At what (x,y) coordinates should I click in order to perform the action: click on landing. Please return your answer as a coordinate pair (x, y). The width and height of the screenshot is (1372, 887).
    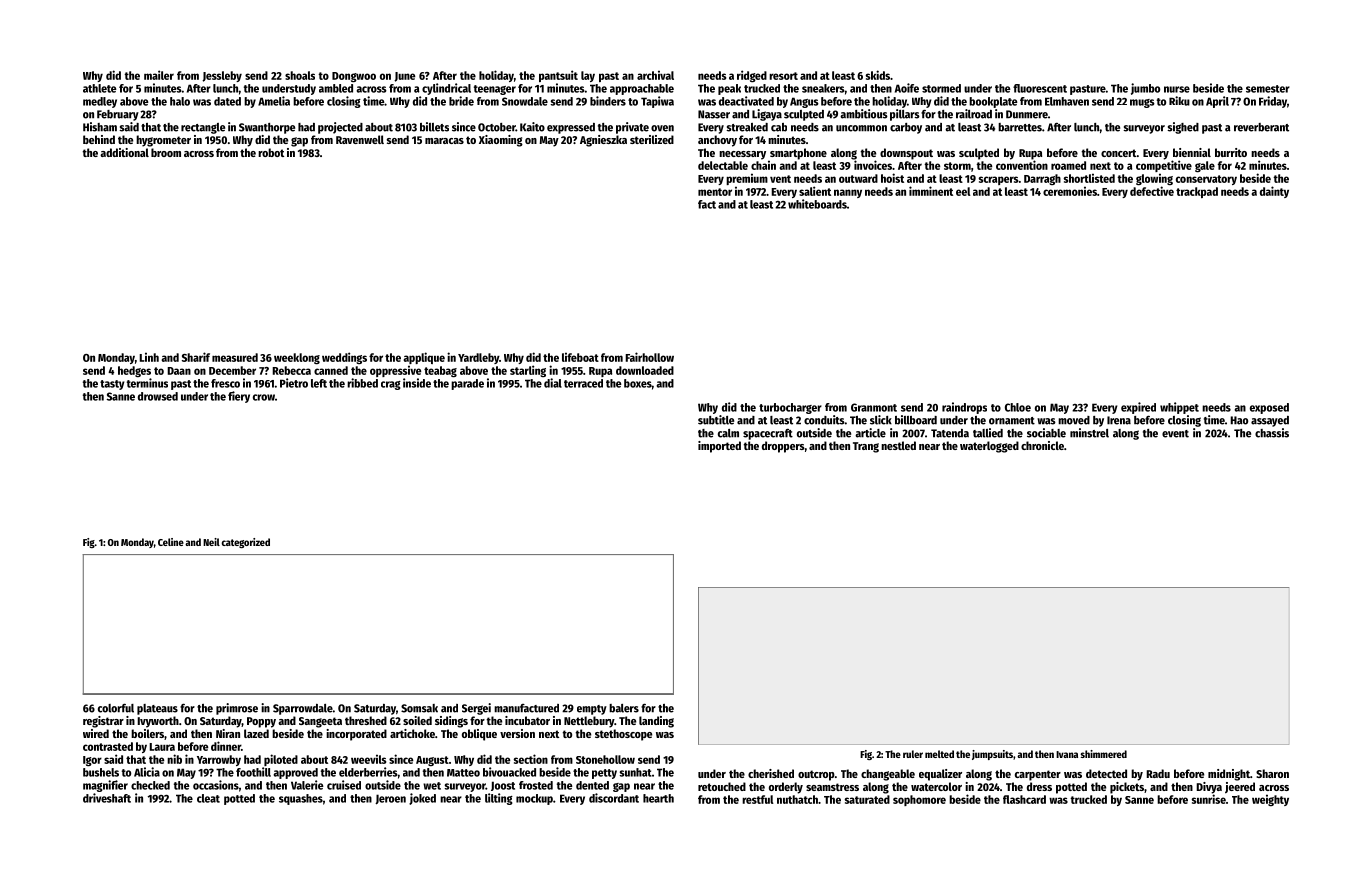
    Looking at the image, I should click on (656, 722).
